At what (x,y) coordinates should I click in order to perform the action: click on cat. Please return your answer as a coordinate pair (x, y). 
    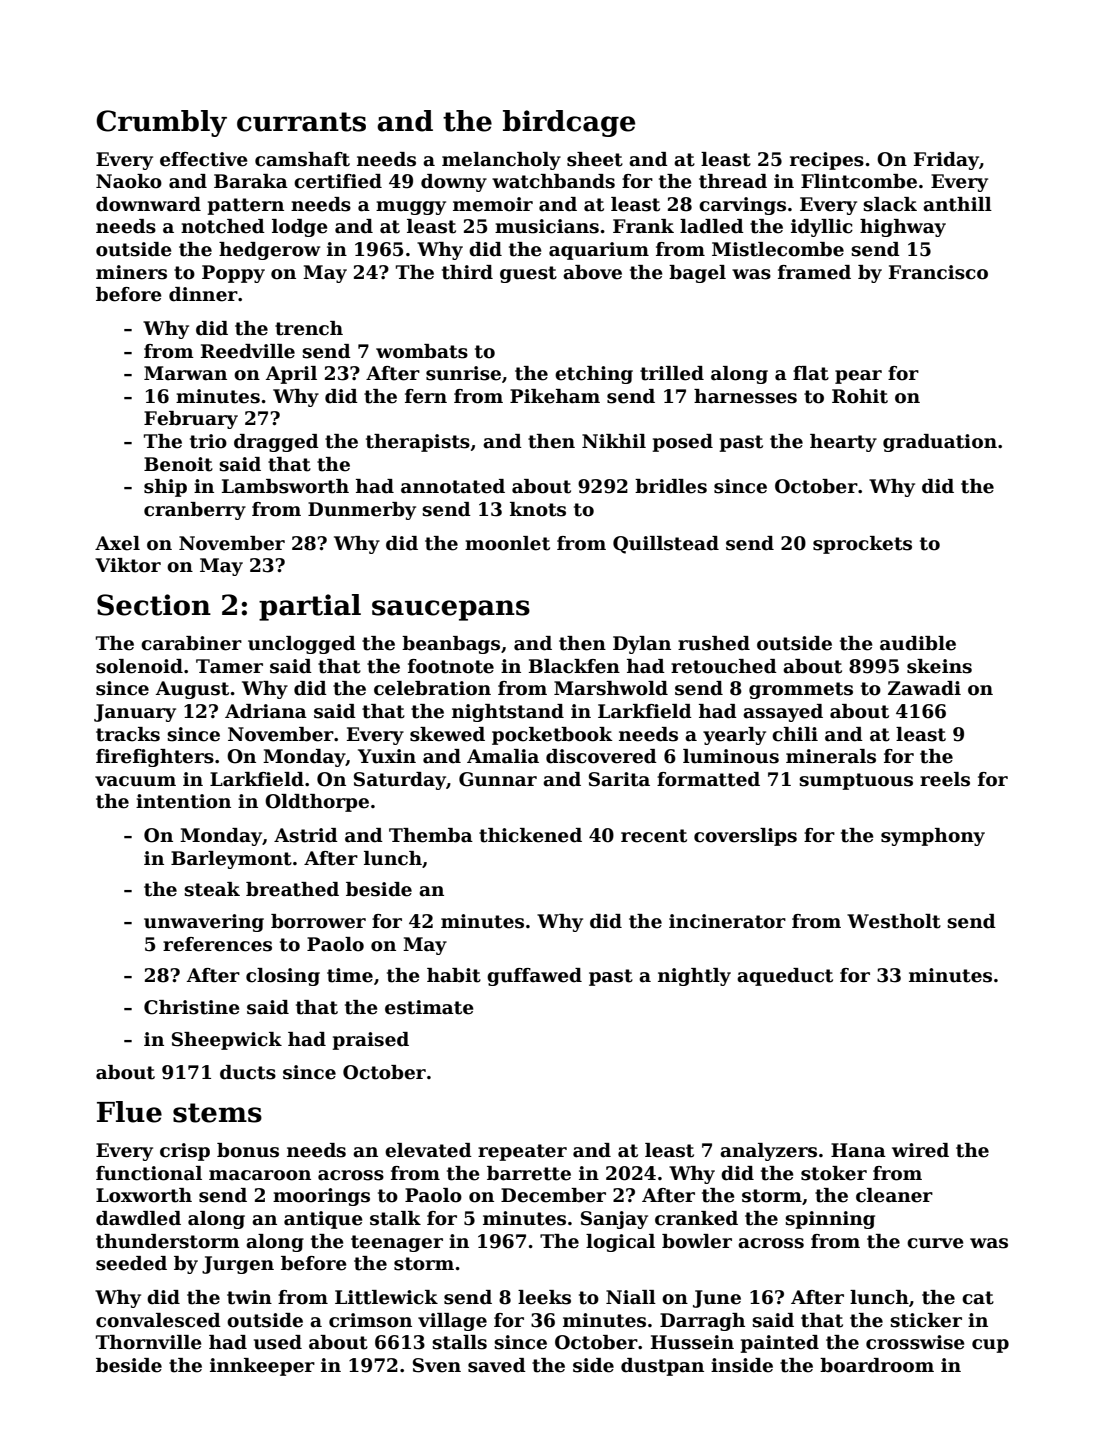
    Looking at the image, I should click on (978, 1298).
